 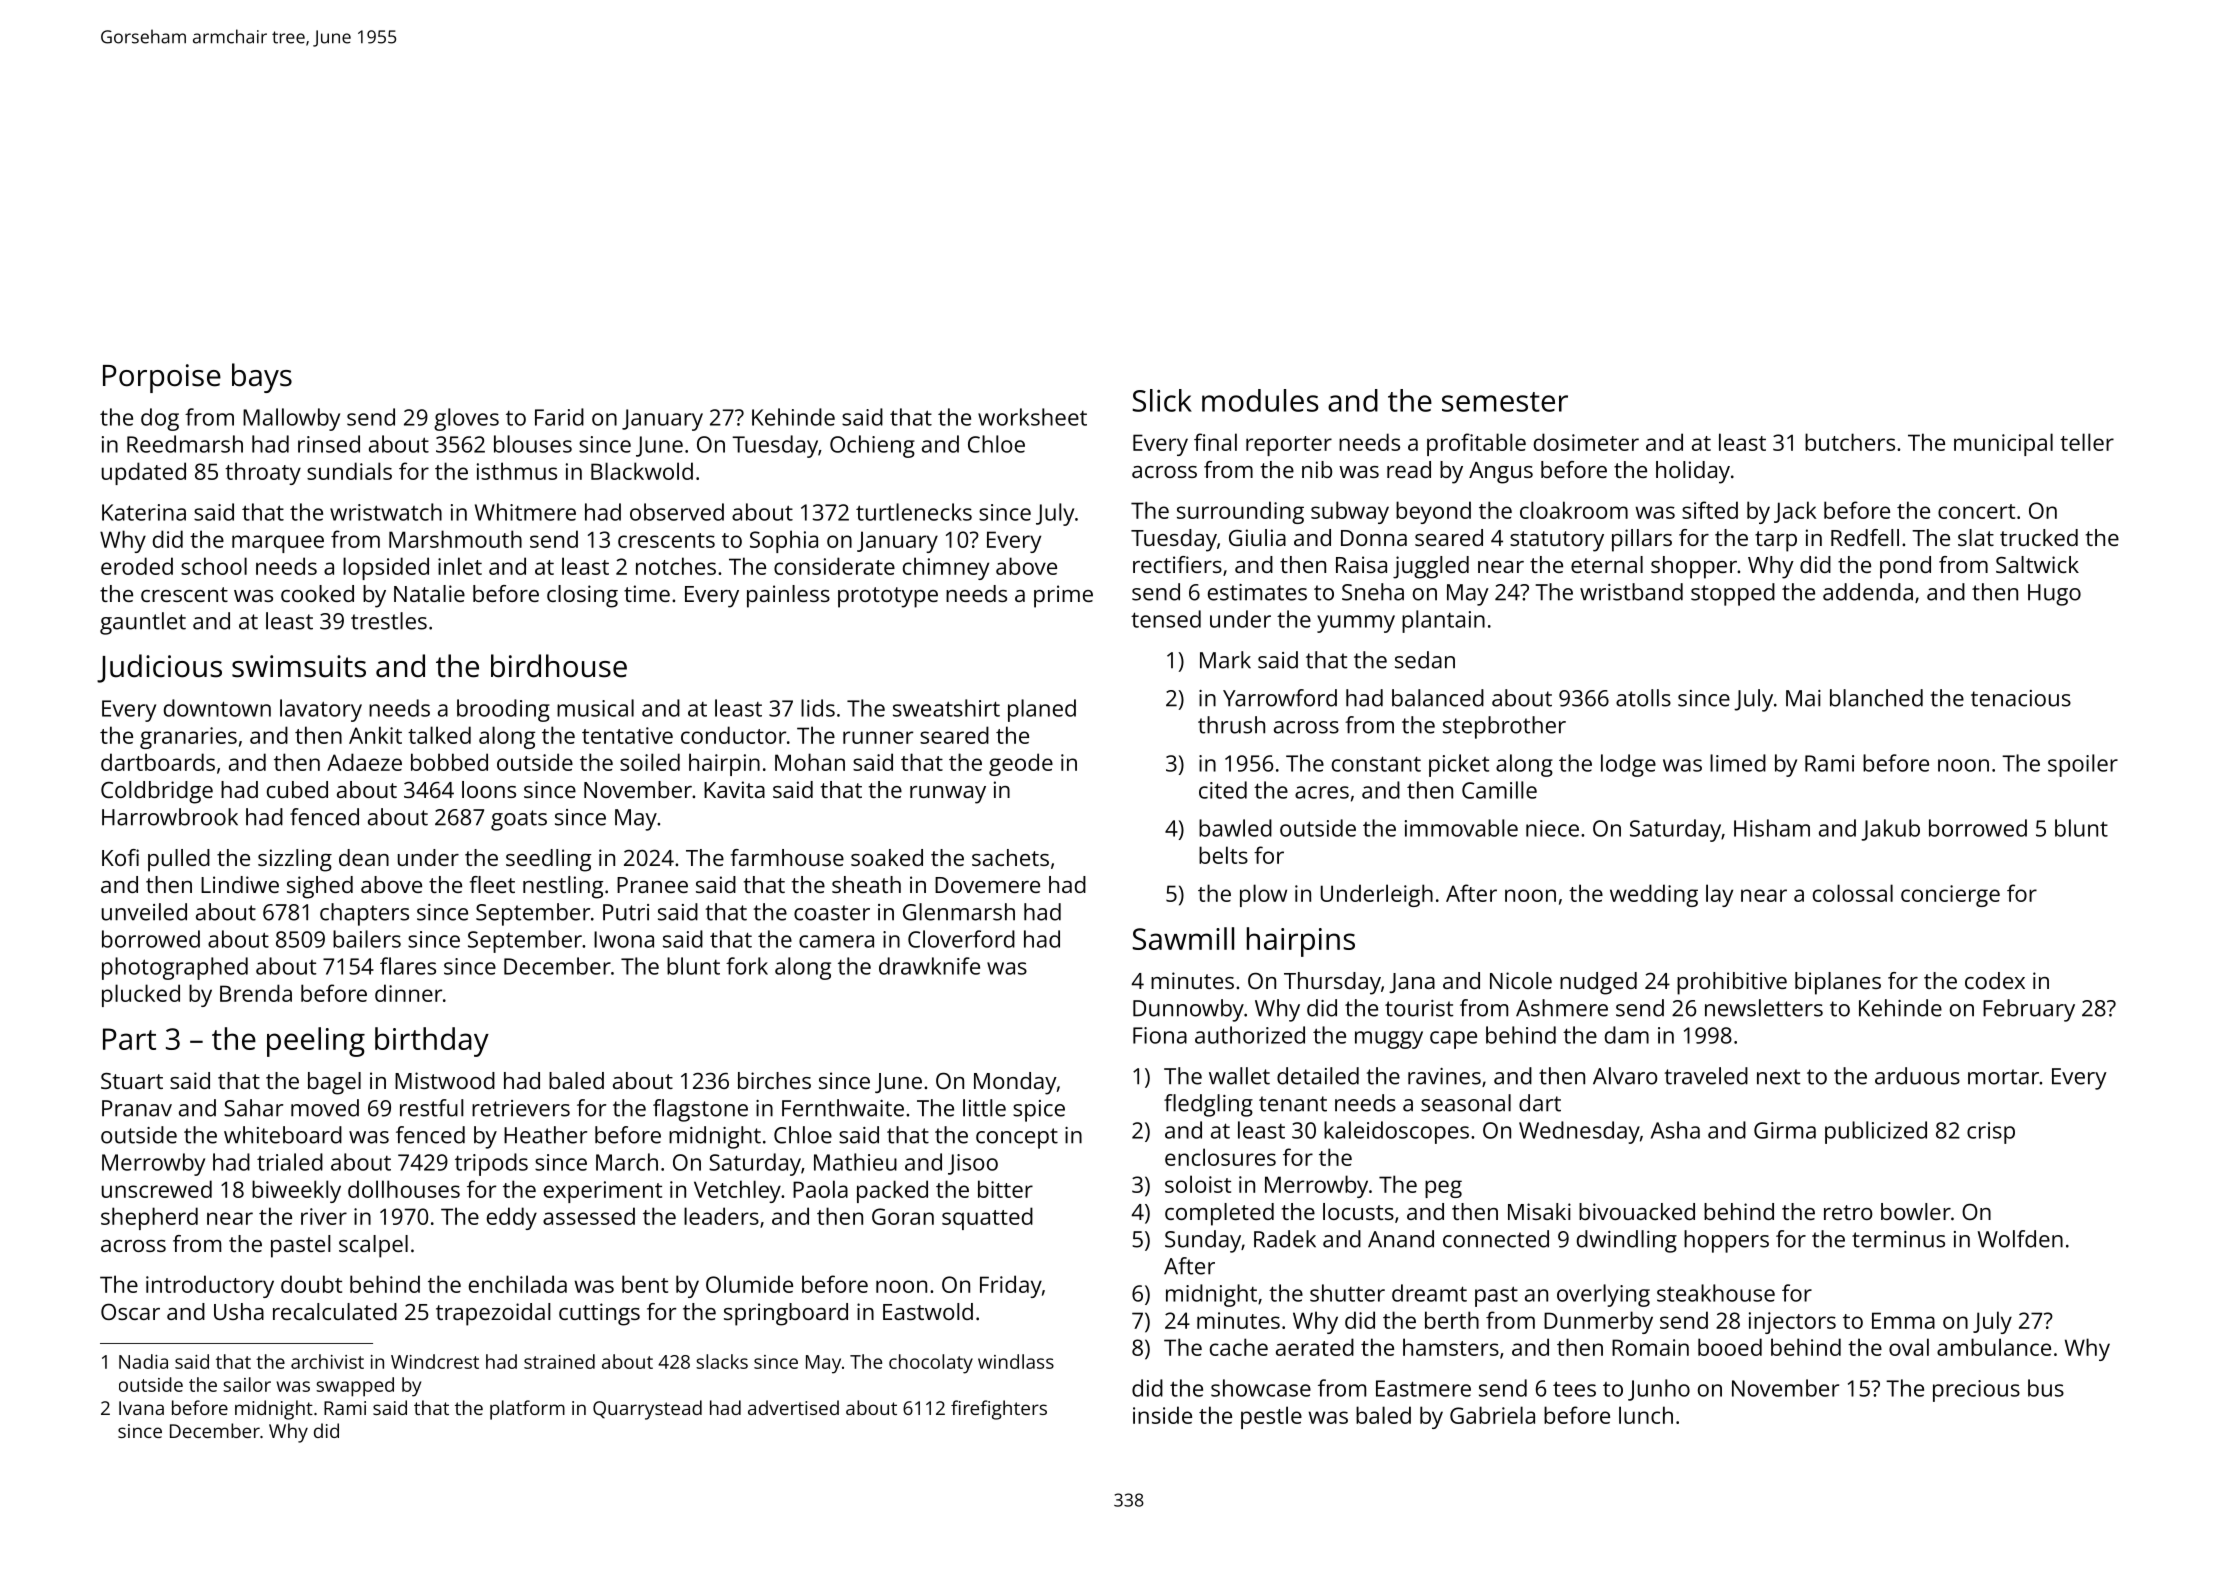 I want to click on lunch, so click(x=1646, y=1415).
